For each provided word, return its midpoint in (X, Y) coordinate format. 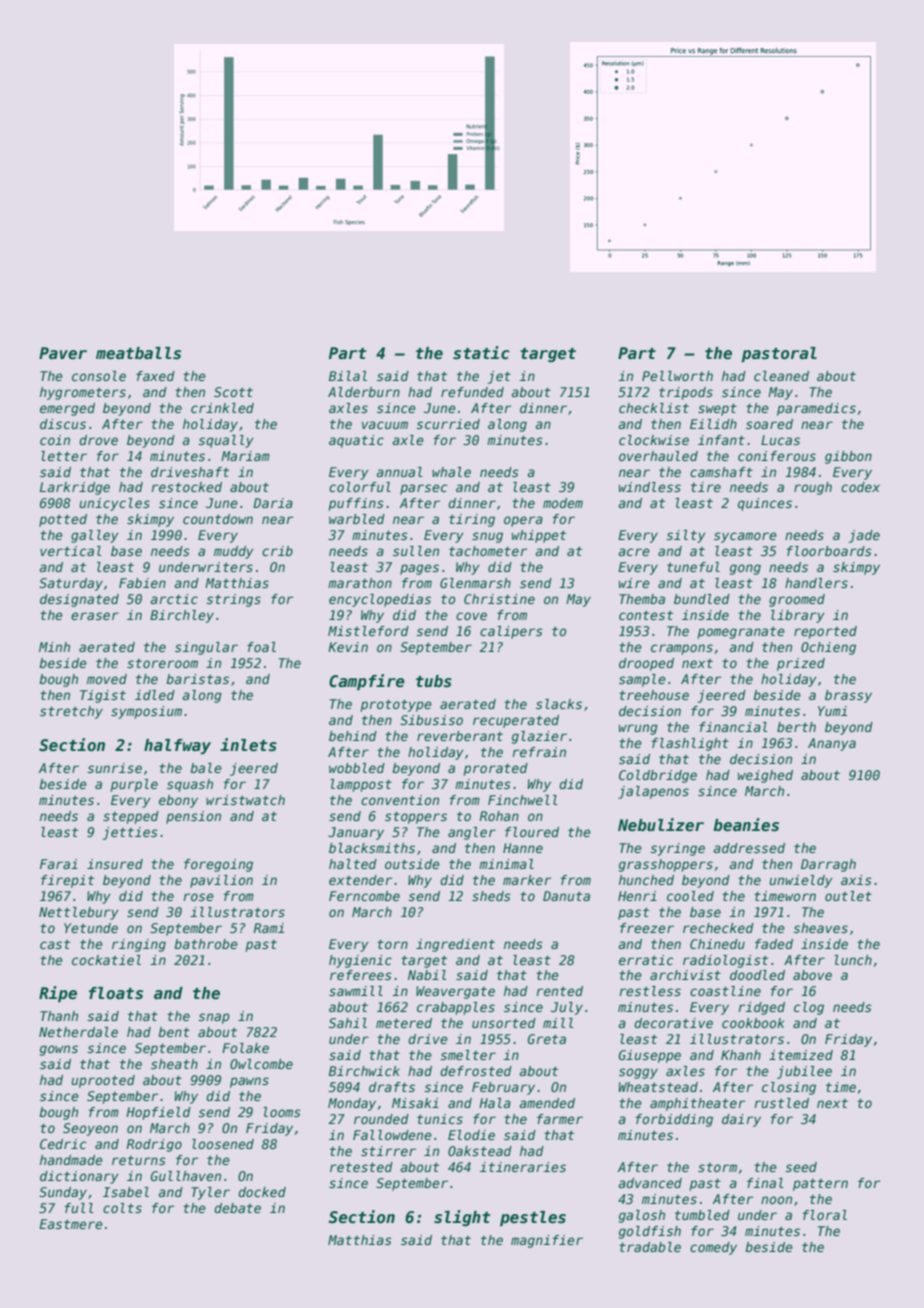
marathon (360, 583)
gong (745, 569)
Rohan (499, 816)
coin (55, 440)
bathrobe (206, 944)
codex (860, 487)
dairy (741, 1120)
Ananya (832, 744)
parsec (424, 489)
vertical (71, 551)
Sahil (348, 1023)
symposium (146, 712)
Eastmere (71, 1224)
